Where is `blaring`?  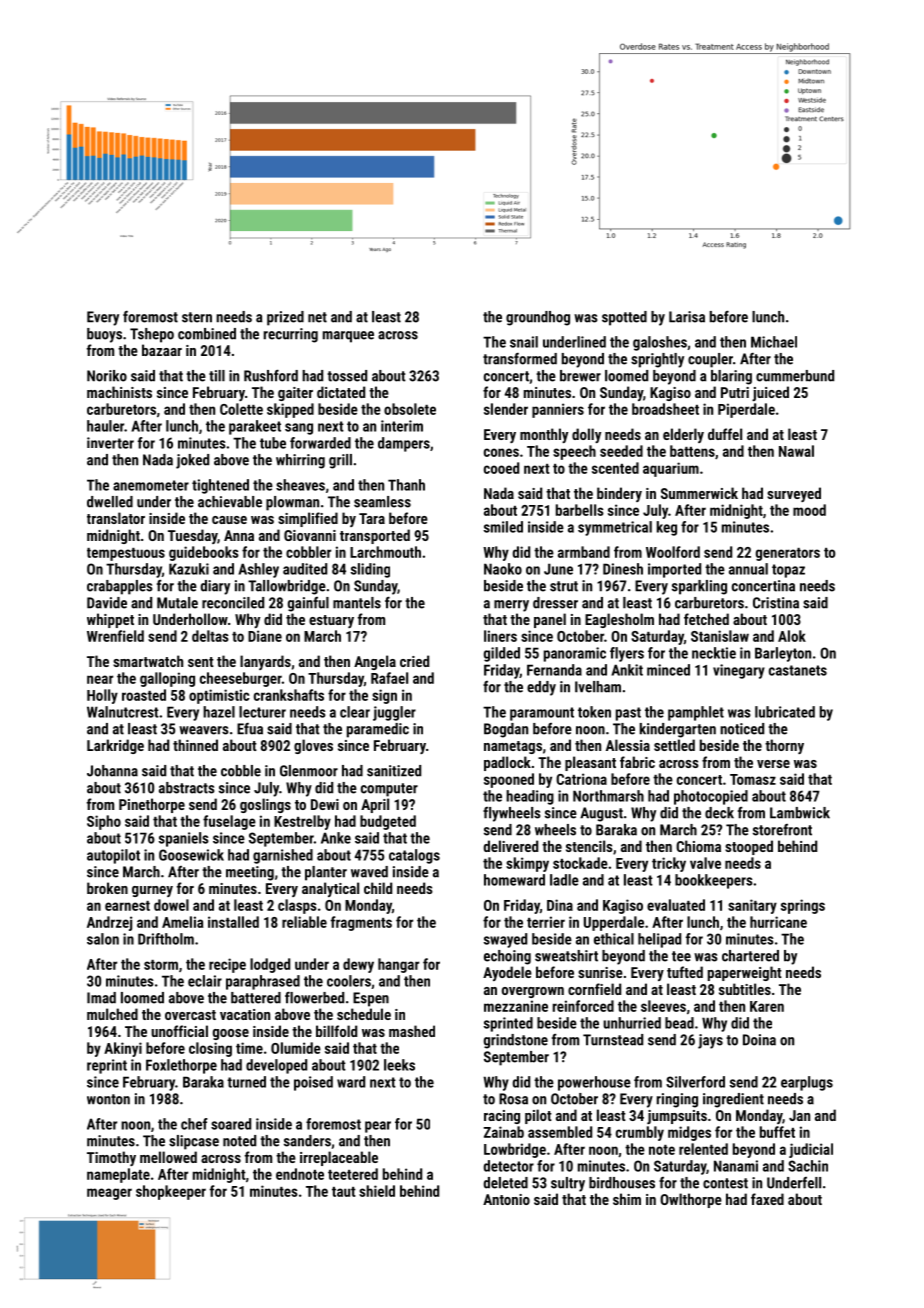
blaring is located at coordinates (731, 377).
